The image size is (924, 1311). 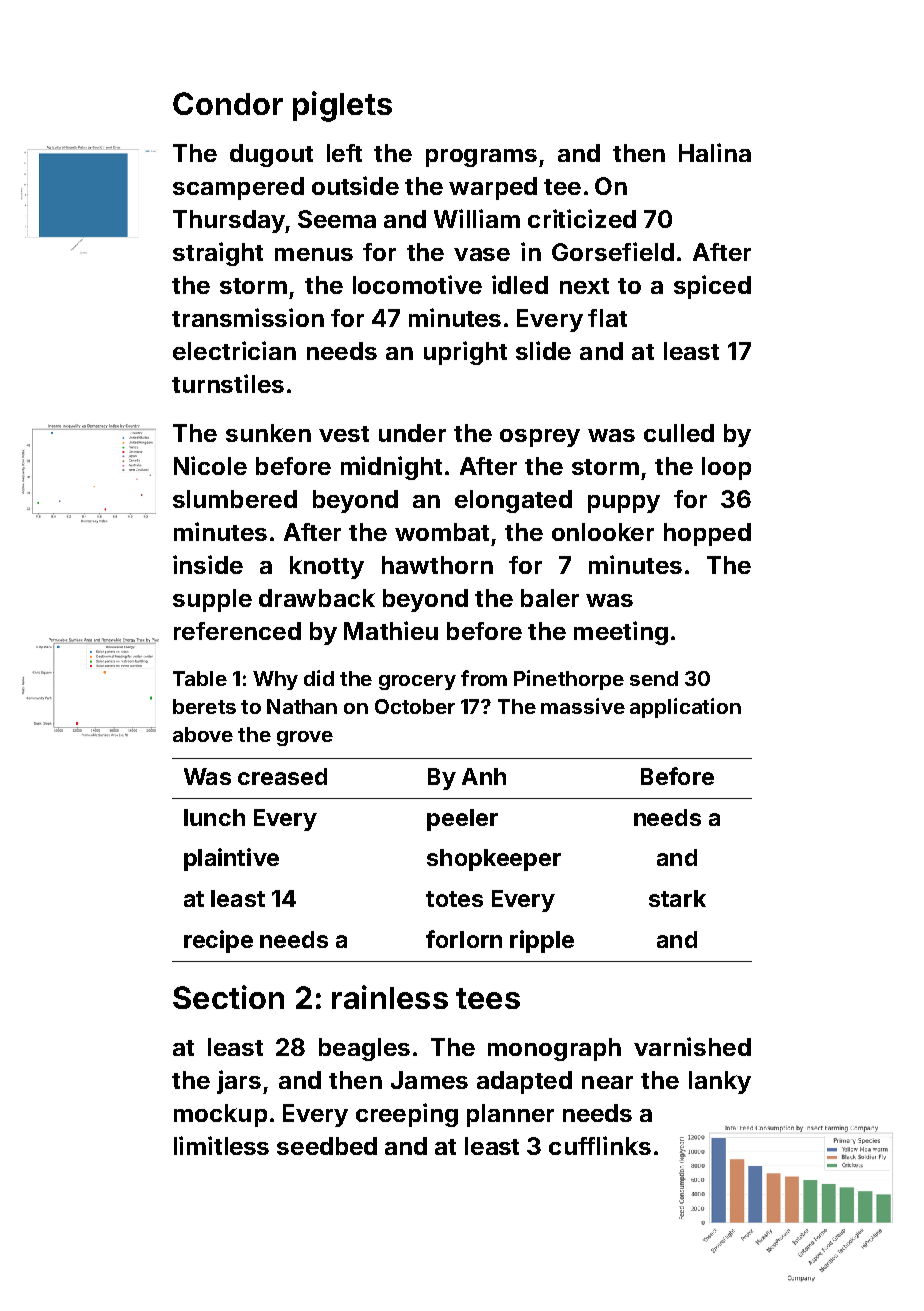 I want to click on culled, so click(x=679, y=433).
